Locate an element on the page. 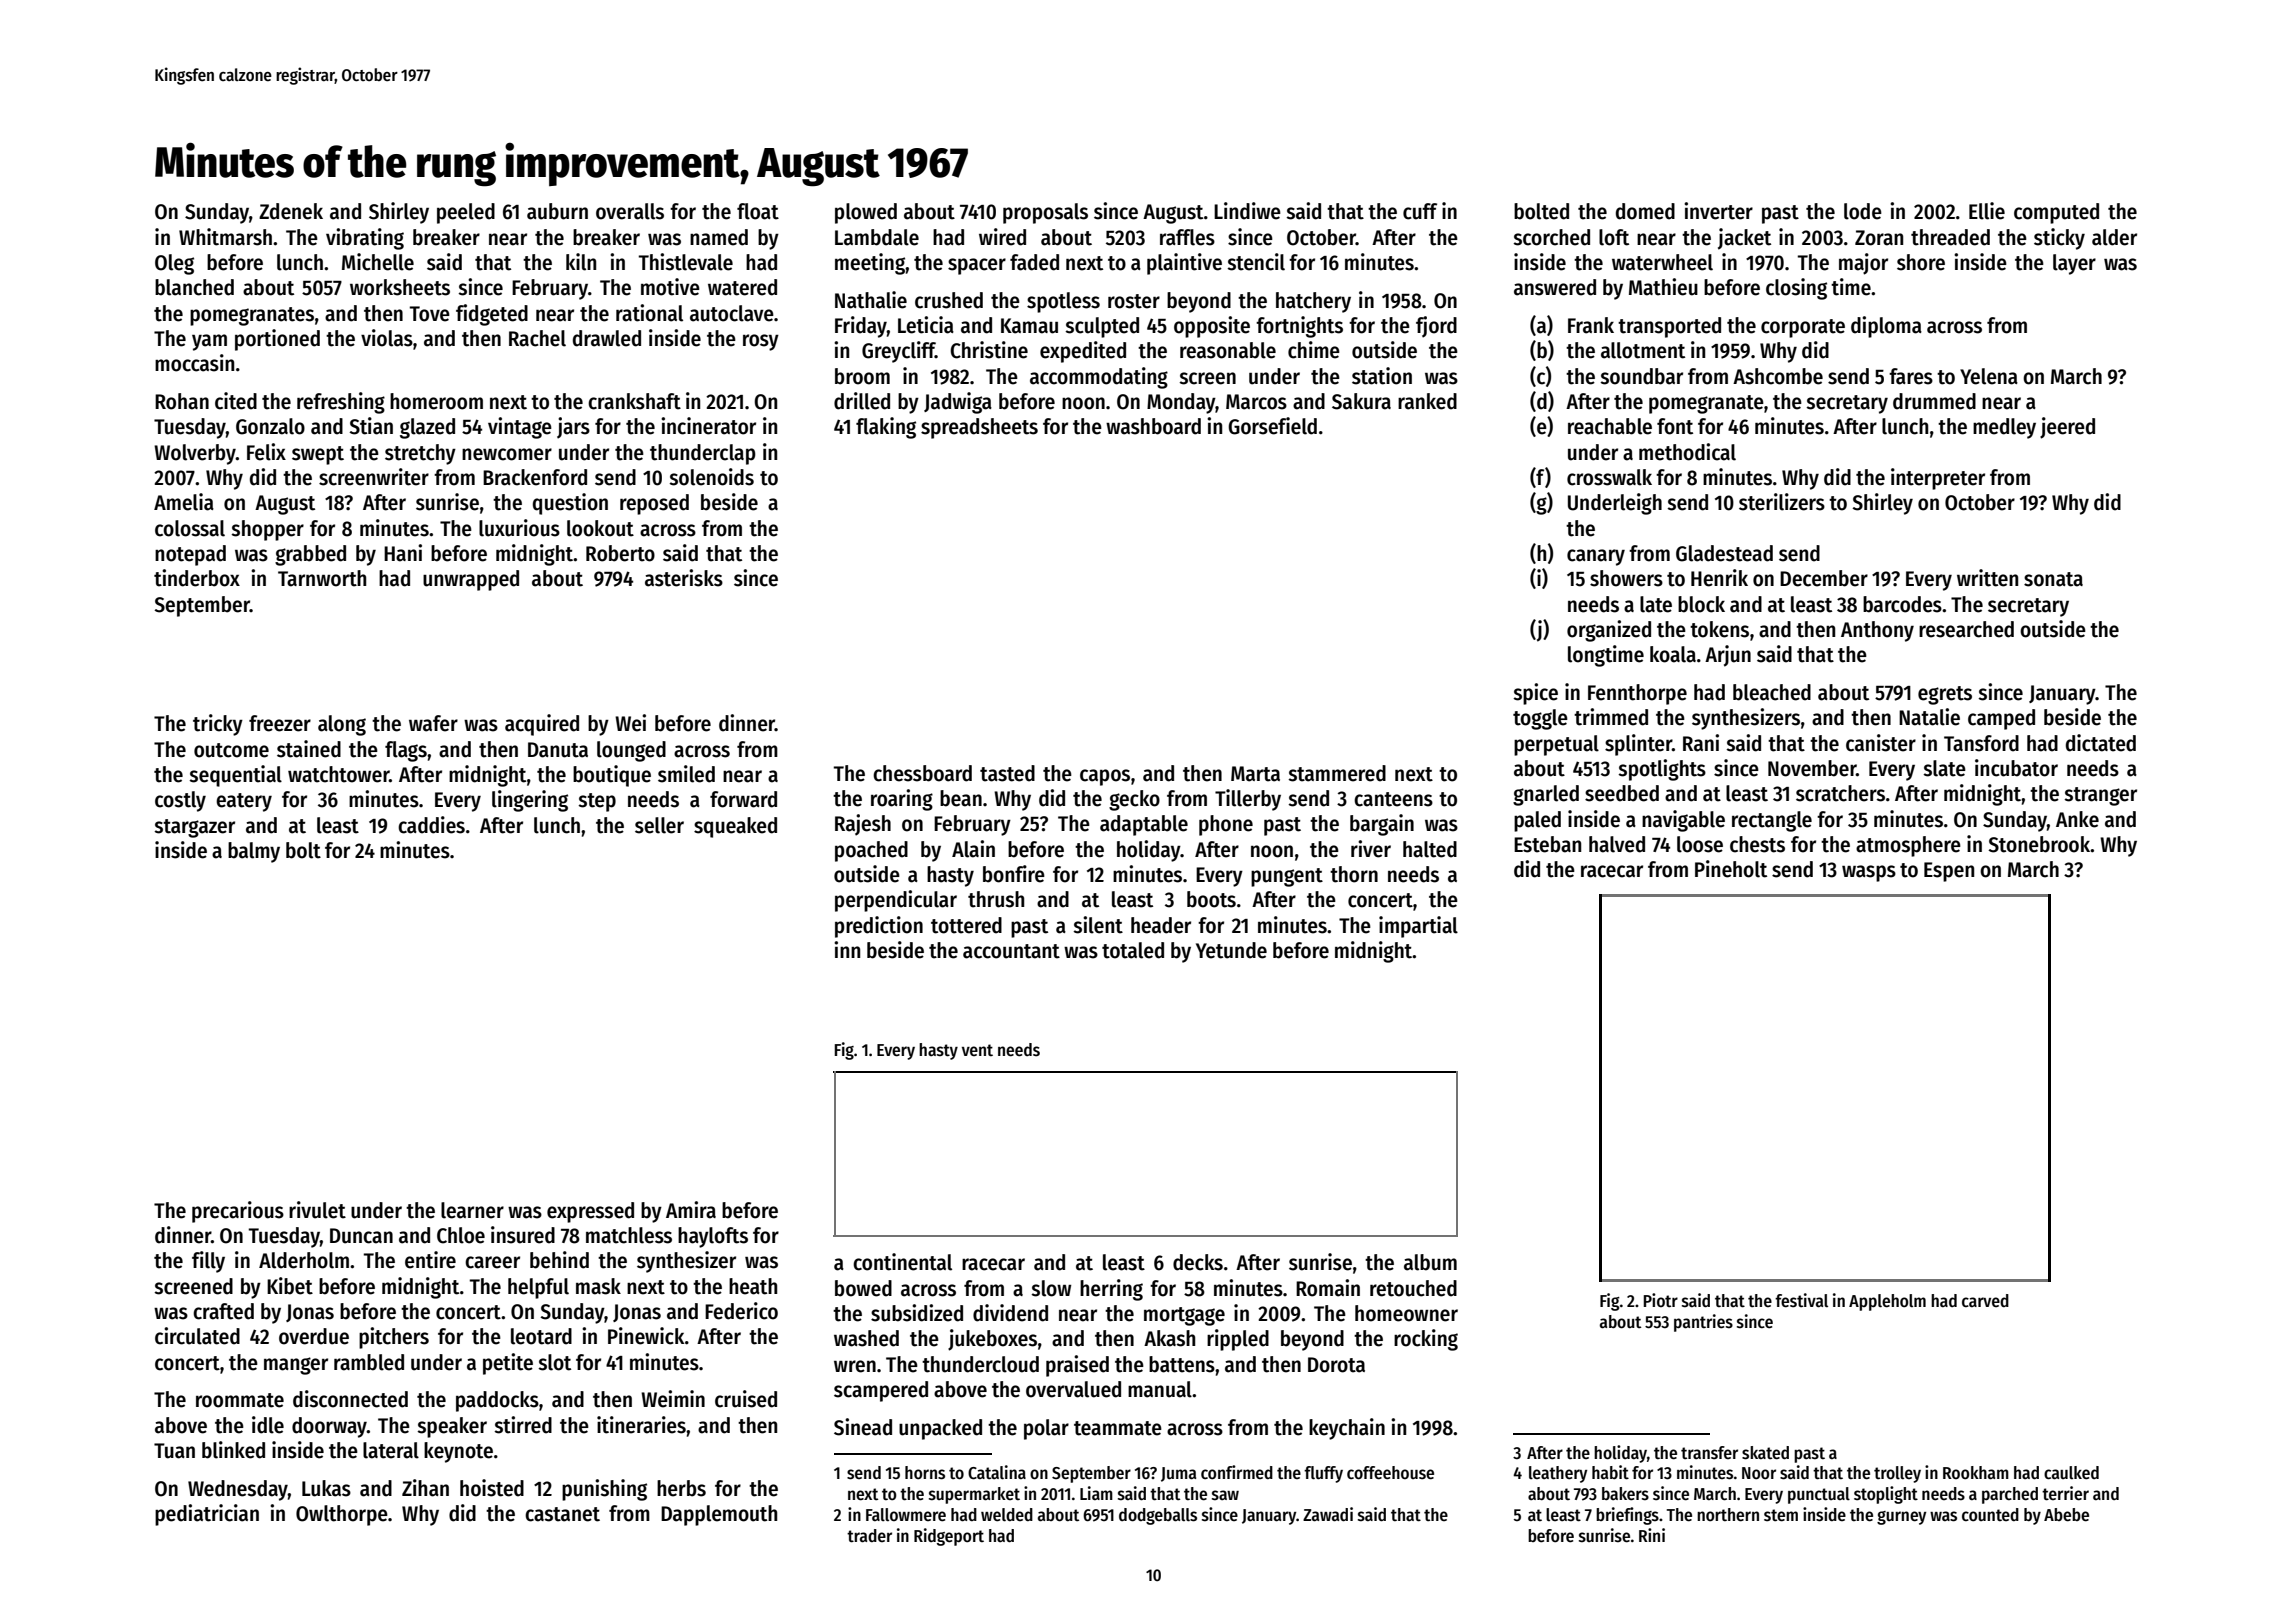 This document has width=2292, height=1620. learner is located at coordinates (472, 1210).
